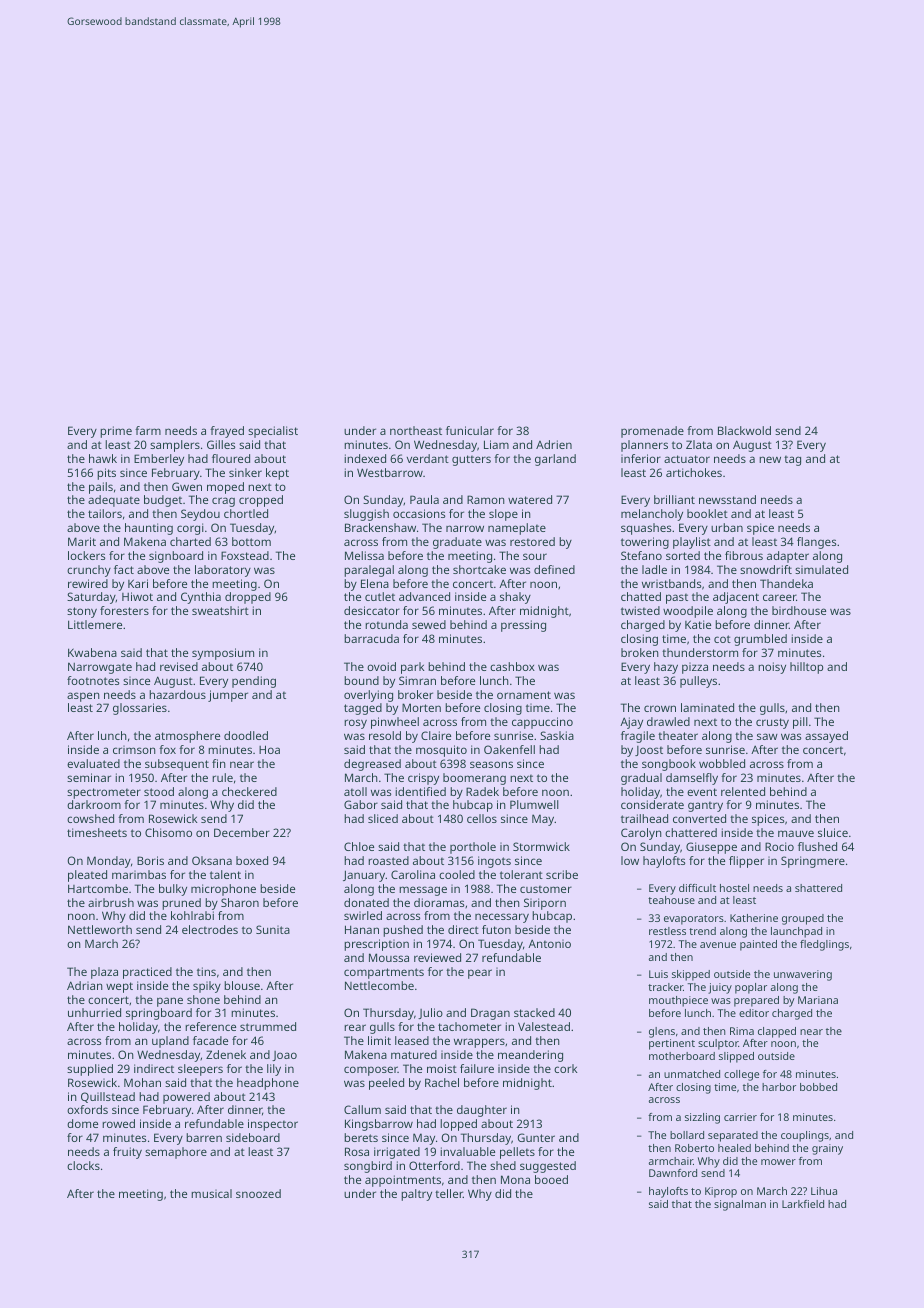  What do you see at coordinates (364, 555) in the screenshot?
I see `Melissa` at bounding box center [364, 555].
